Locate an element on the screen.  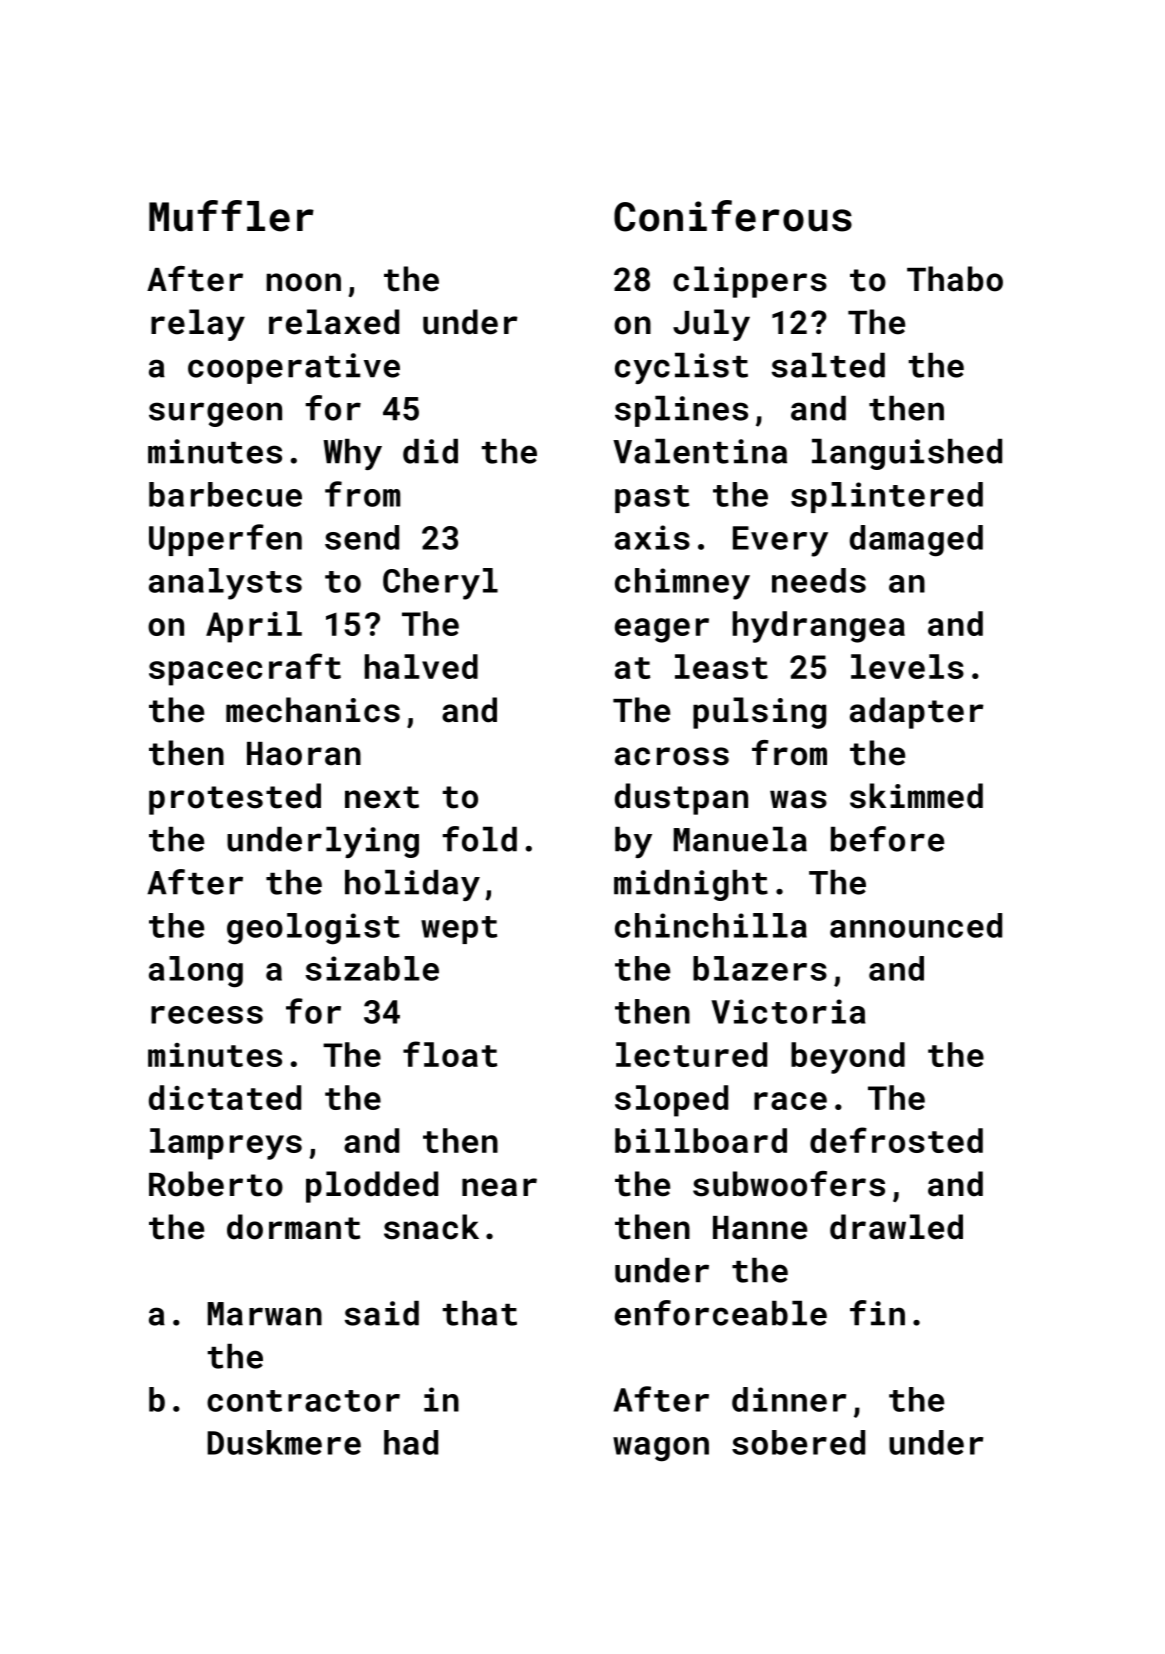
Upperfen is located at coordinates (225, 540).
